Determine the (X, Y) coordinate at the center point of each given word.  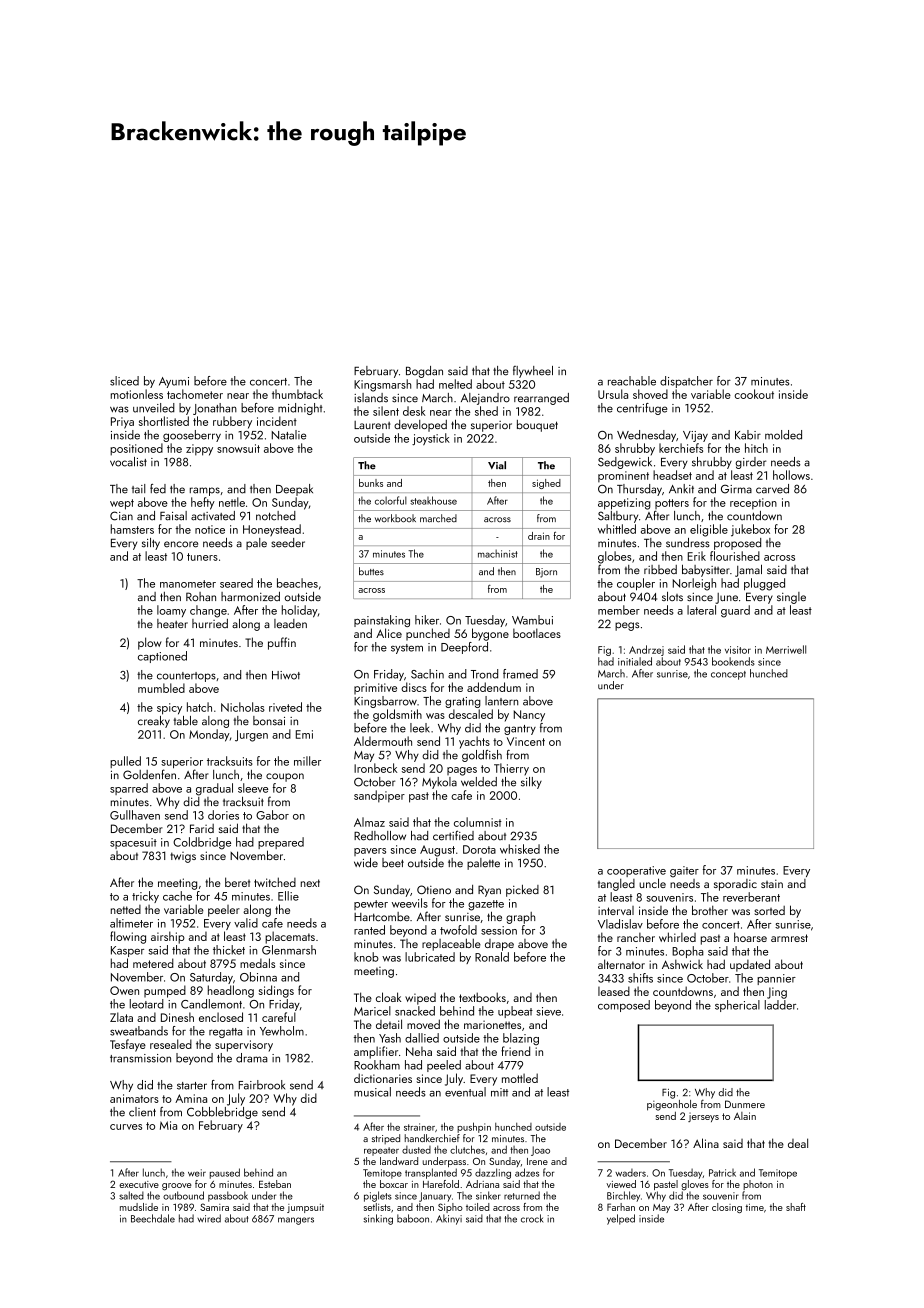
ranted (369, 930)
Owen (124, 990)
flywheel (533, 372)
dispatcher (686, 382)
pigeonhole (672, 1105)
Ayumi (174, 382)
